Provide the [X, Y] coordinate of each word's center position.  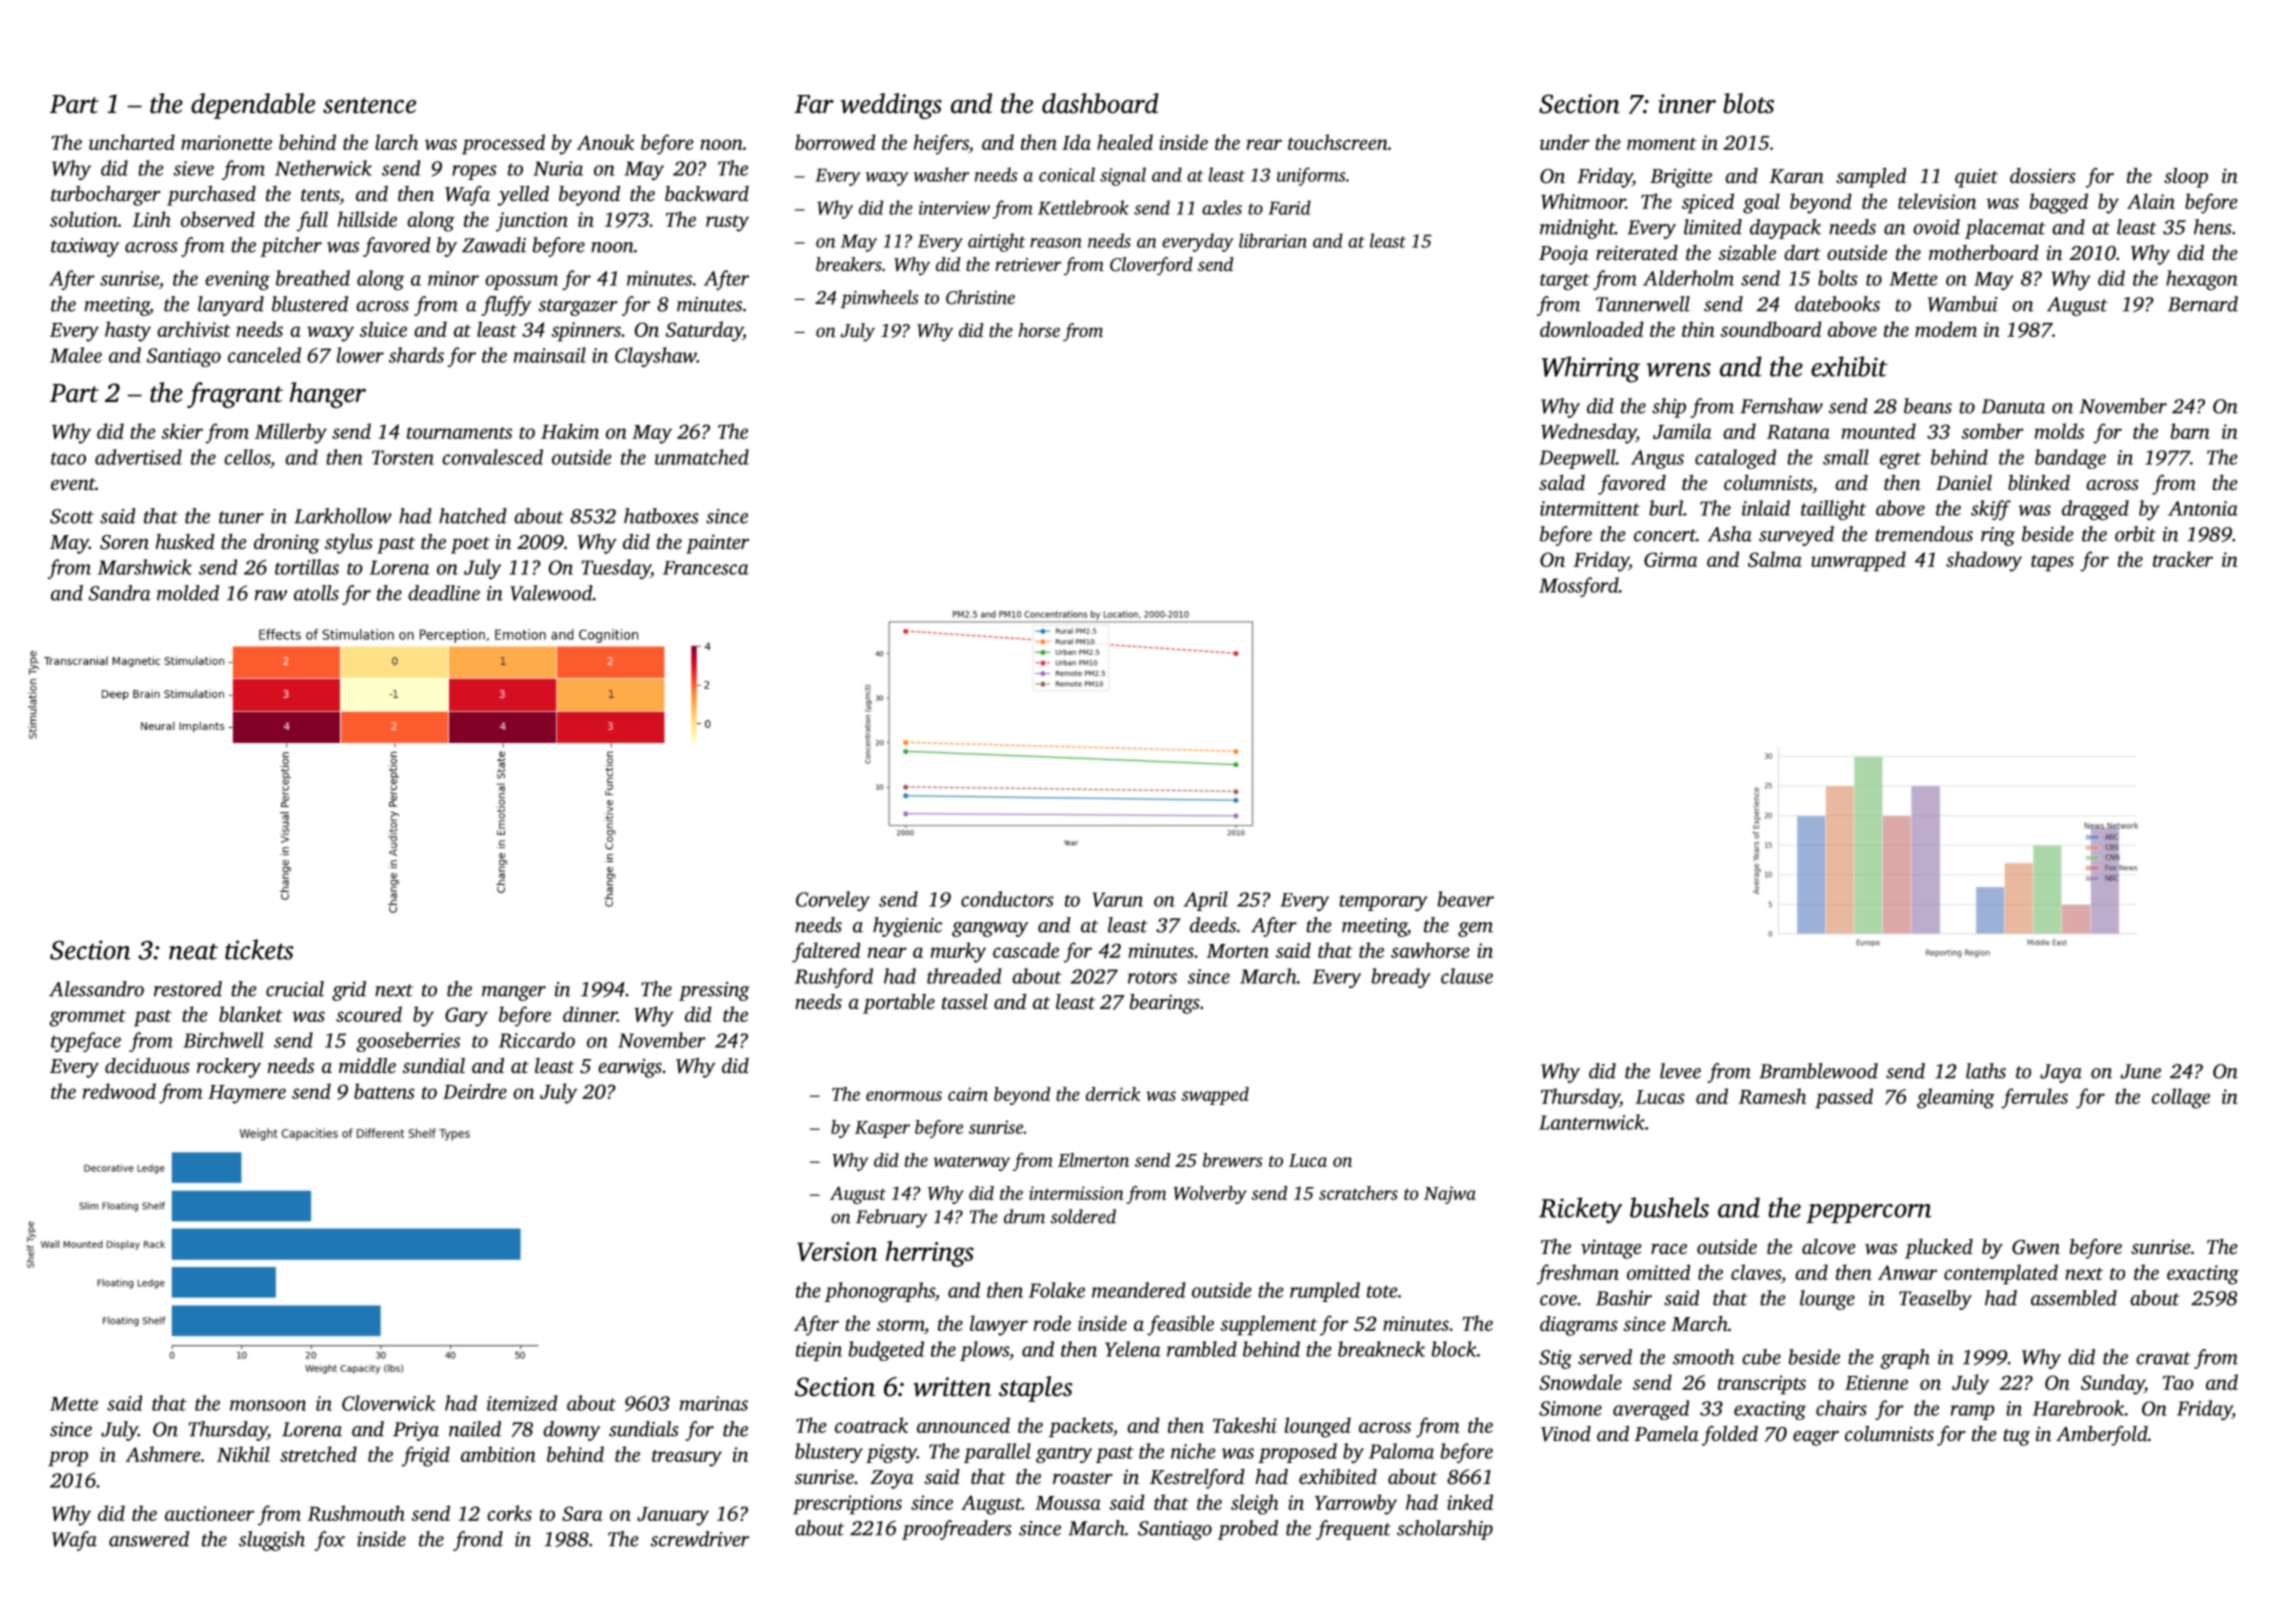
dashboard [1100, 103]
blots [1748, 103]
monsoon [268, 1405]
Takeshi [1245, 1425]
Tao [2178, 1383]
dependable [253, 106]
